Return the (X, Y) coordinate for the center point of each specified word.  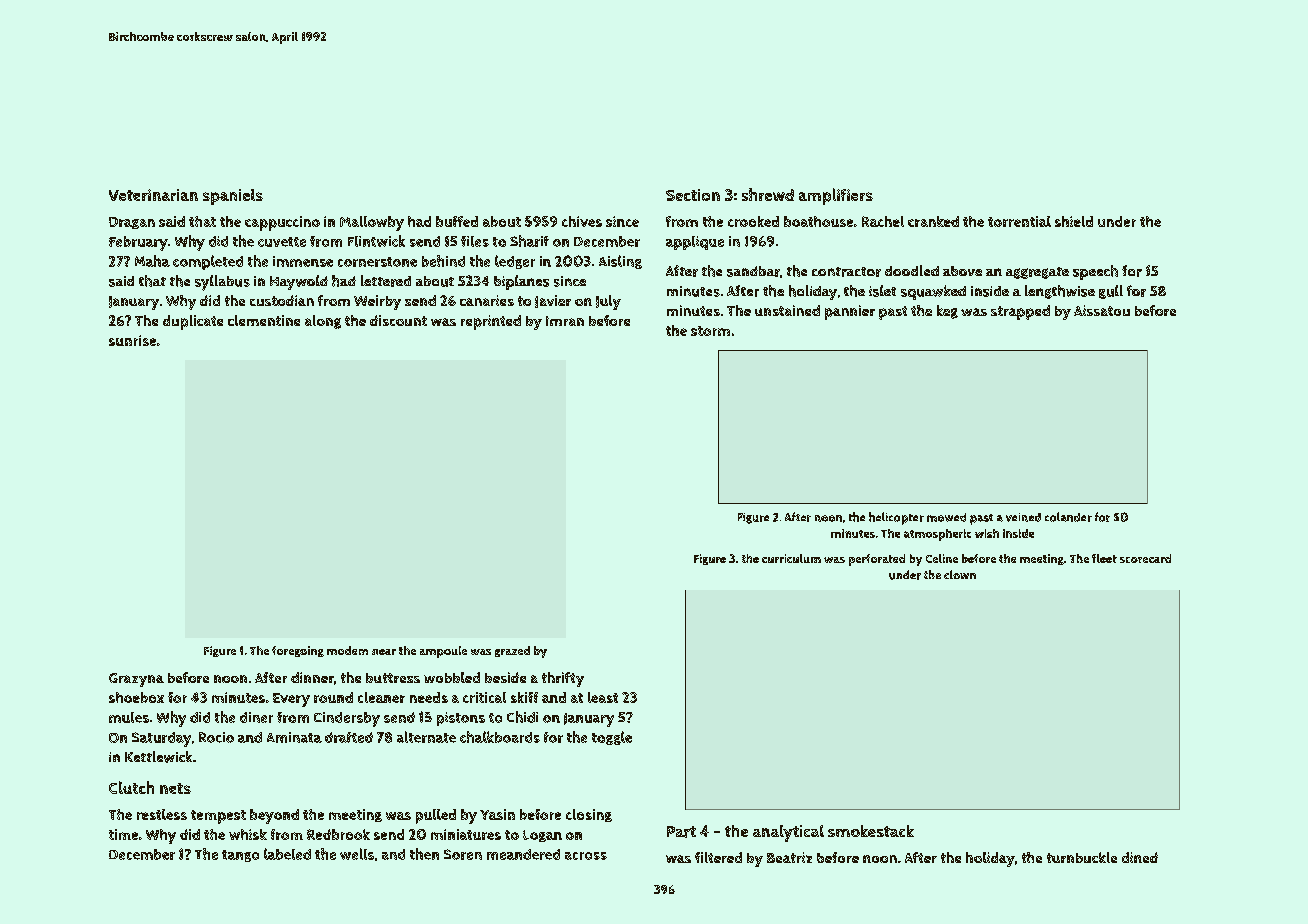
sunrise (132, 340)
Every (291, 700)
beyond (274, 816)
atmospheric (937, 535)
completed (208, 262)
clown (960, 574)
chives (582, 221)
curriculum (791, 558)
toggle (612, 738)
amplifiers (836, 196)
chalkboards (500, 737)
